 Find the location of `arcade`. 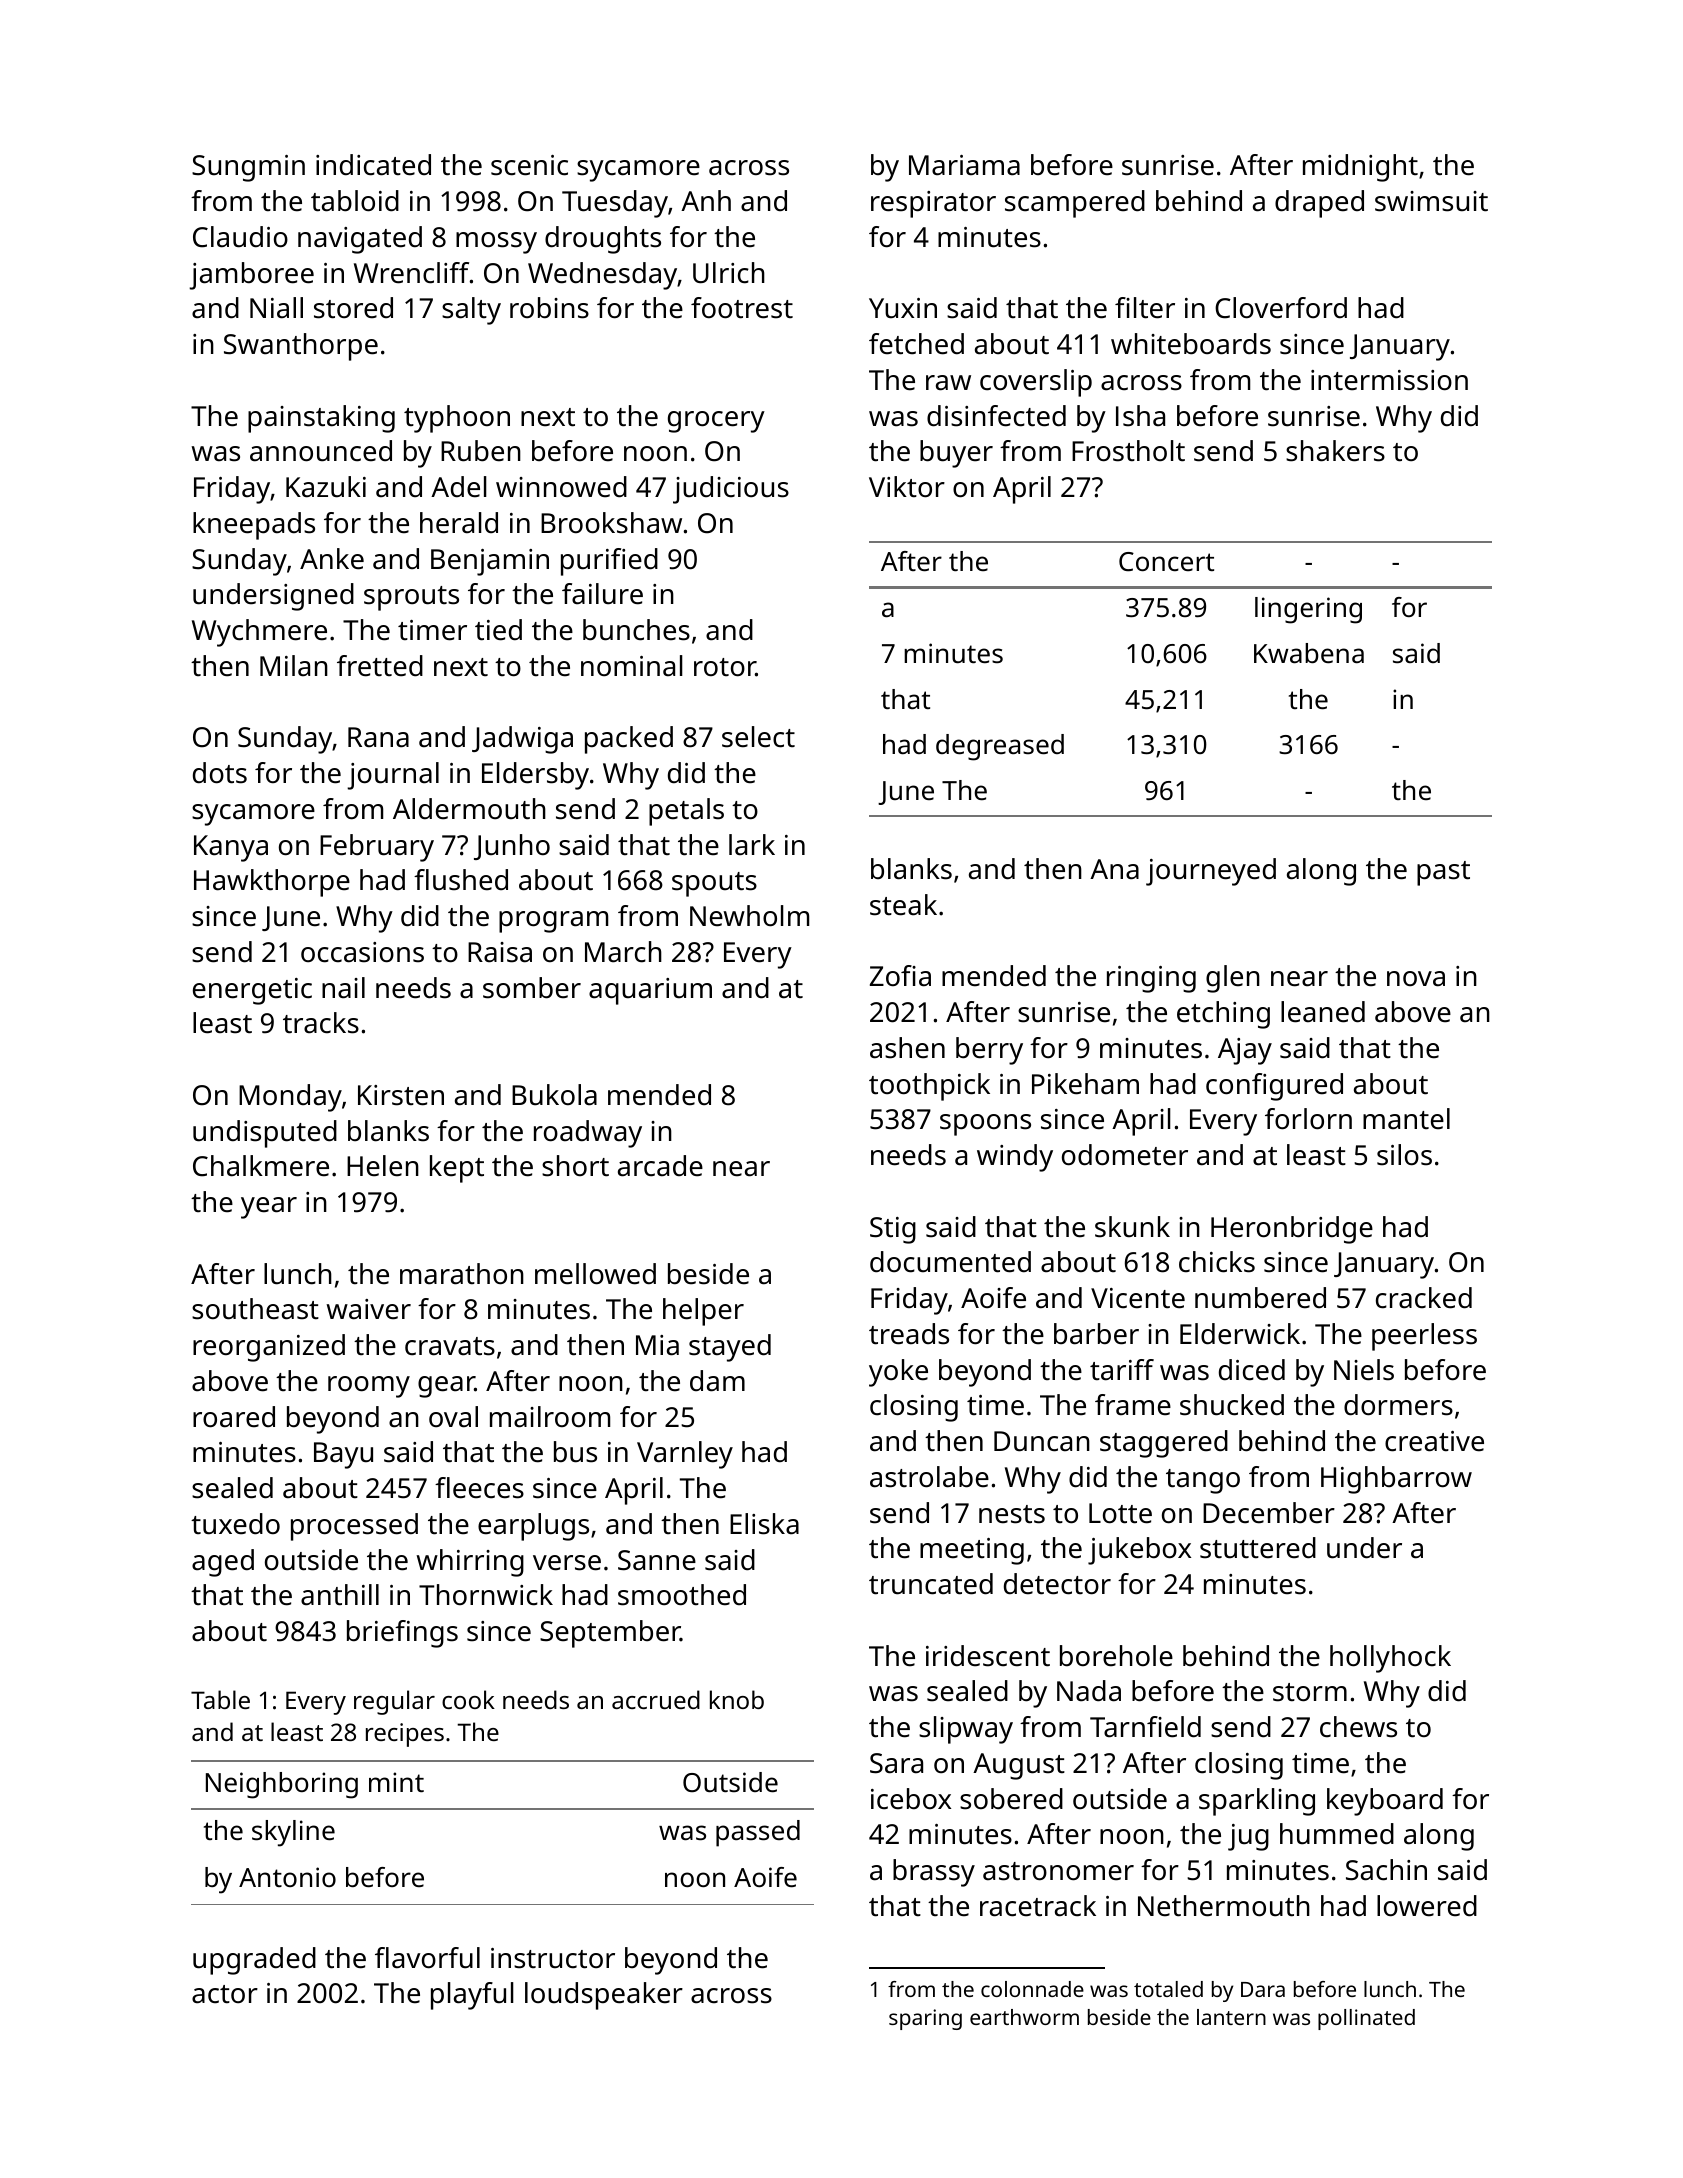

arcade is located at coordinates (660, 1166).
